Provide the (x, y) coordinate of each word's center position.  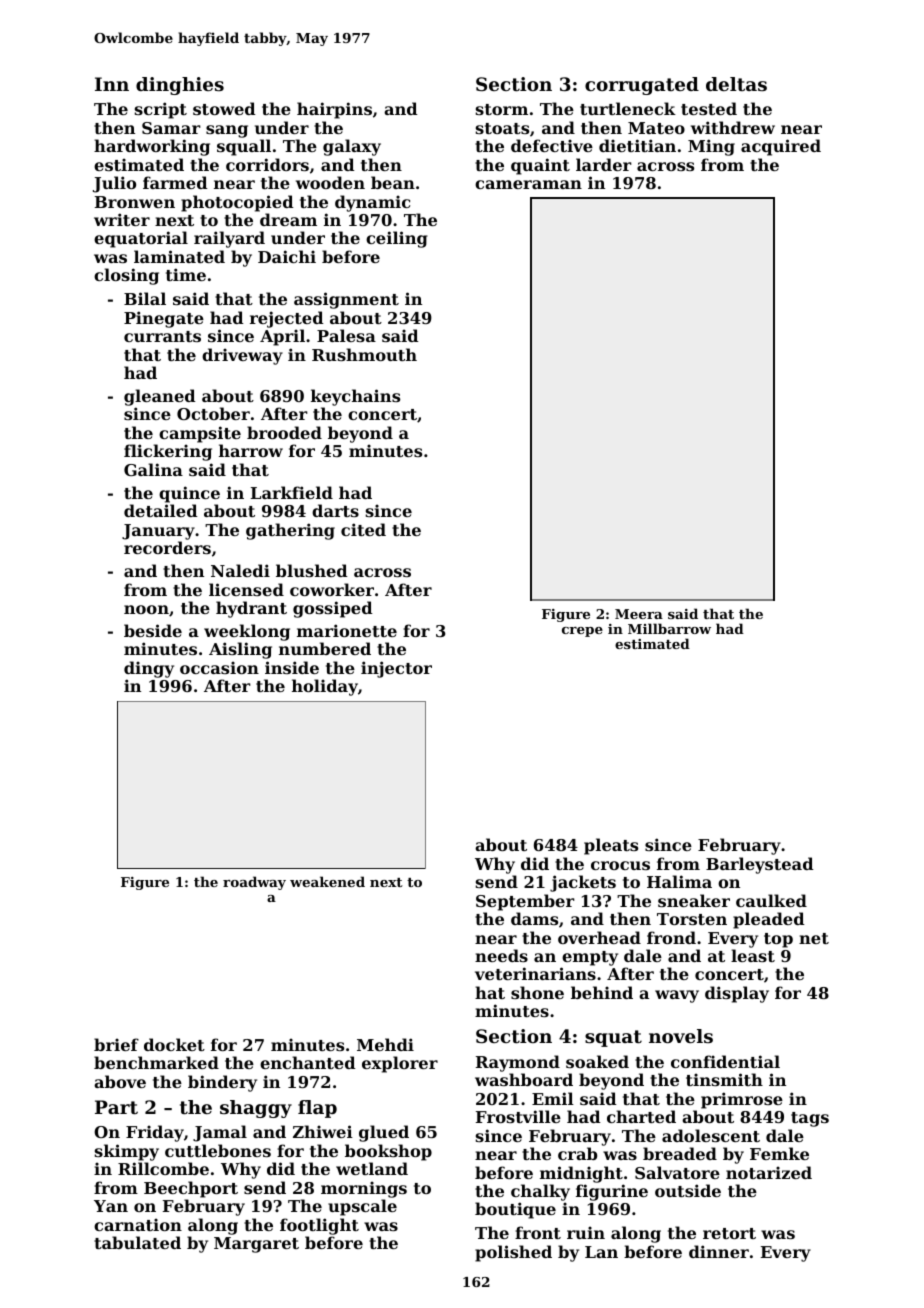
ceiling (397, 239)
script (161, 110)
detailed (161, 510)
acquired (781, 147)
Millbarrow (669, 628)
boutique (515, 1210)
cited (363, 529)
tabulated (137, 1242)
